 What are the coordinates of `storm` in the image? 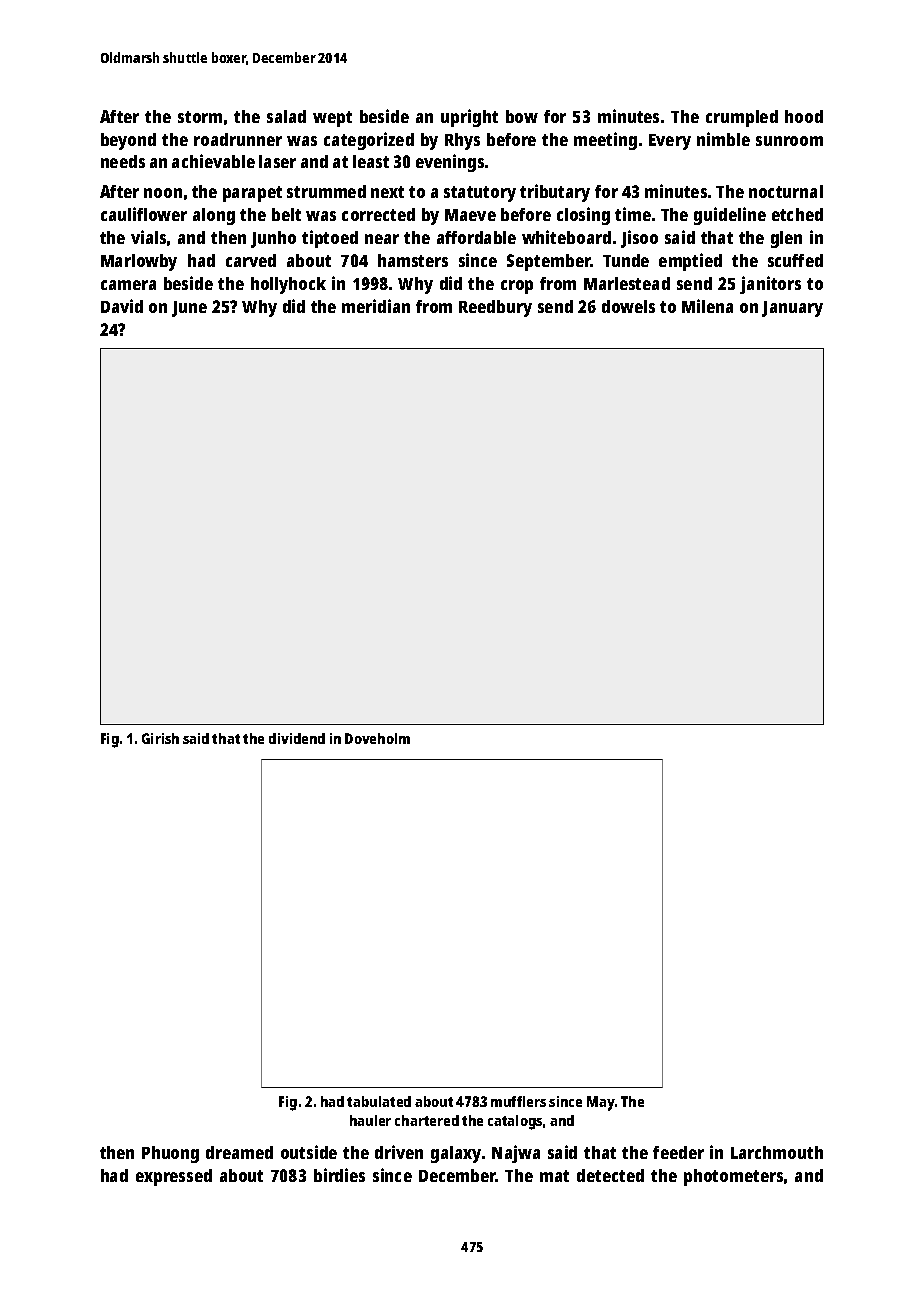 It's located at (200, 117).
